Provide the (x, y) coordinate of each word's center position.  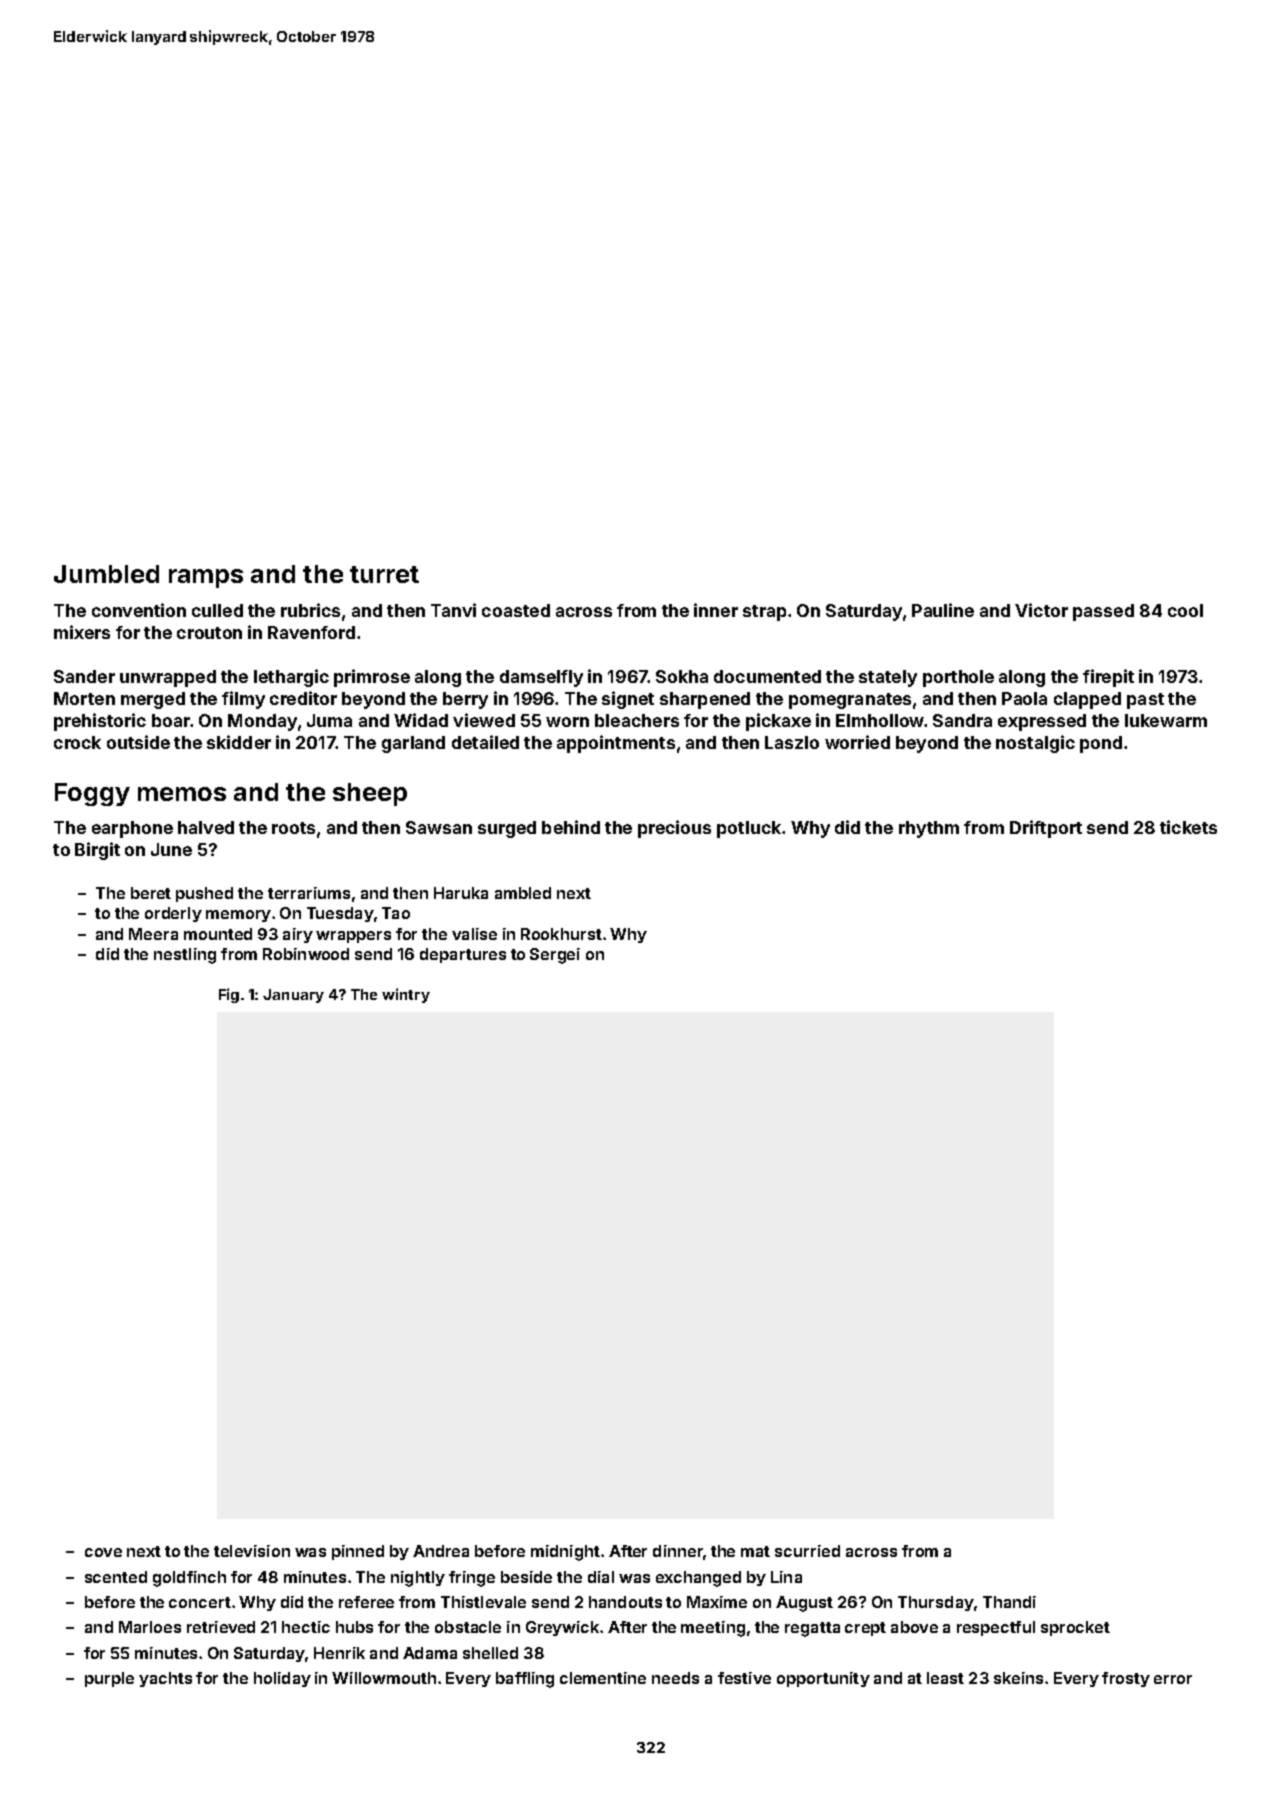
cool (1185, 610)
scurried (807, 1551)
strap (764, 613)
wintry (406, 995)
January (293, 996)
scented (116, 1577)
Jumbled (106, 574)
